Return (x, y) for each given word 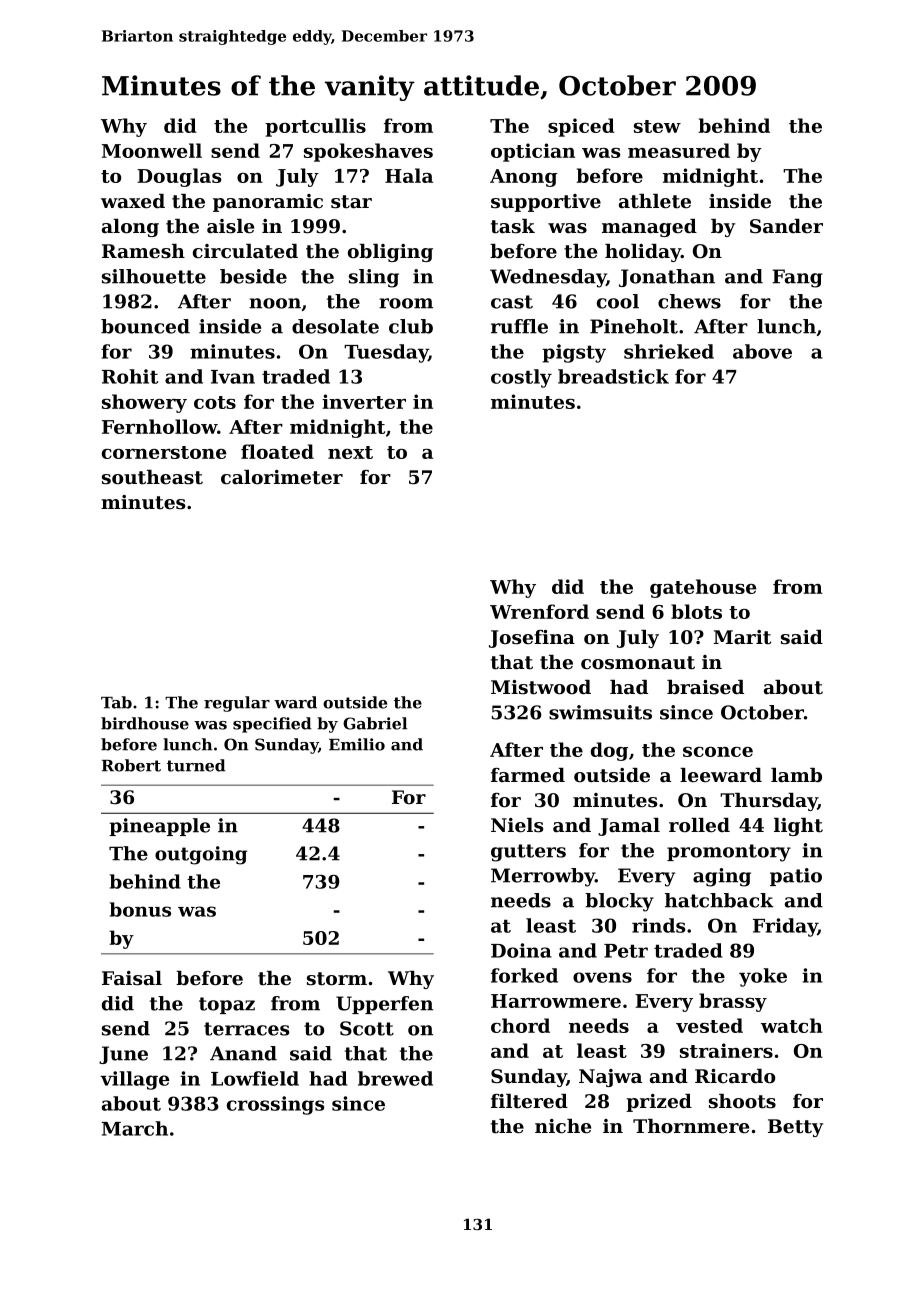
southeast (152, 477)
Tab (116, 702)
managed (649, 228)
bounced (145, 326)
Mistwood (541, 687)
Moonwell (152, 150)
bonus (140, 909)
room (406, 303)
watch (792, 1025)
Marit (742, 637)
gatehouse (703, 588)
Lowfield (255, 1078)
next (350, 452)
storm (337, 979)
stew (657, 126)
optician (533, 152)
